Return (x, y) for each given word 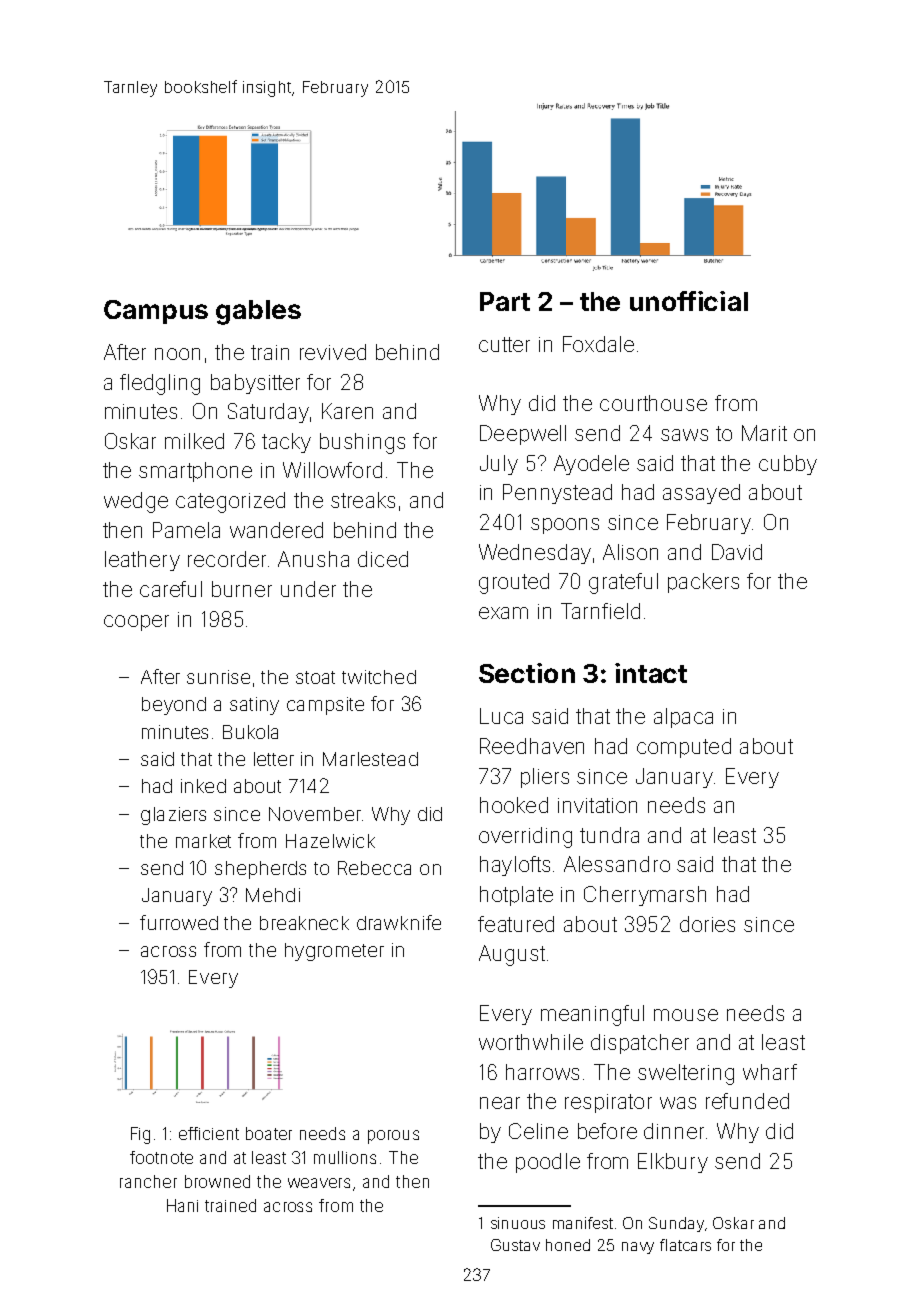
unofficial (689, 301)
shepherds (260, 870)
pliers (545, 778)
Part (505, 301)
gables (258, 312)
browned (217, 1181)
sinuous (518, 1223)
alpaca (683, 718)
